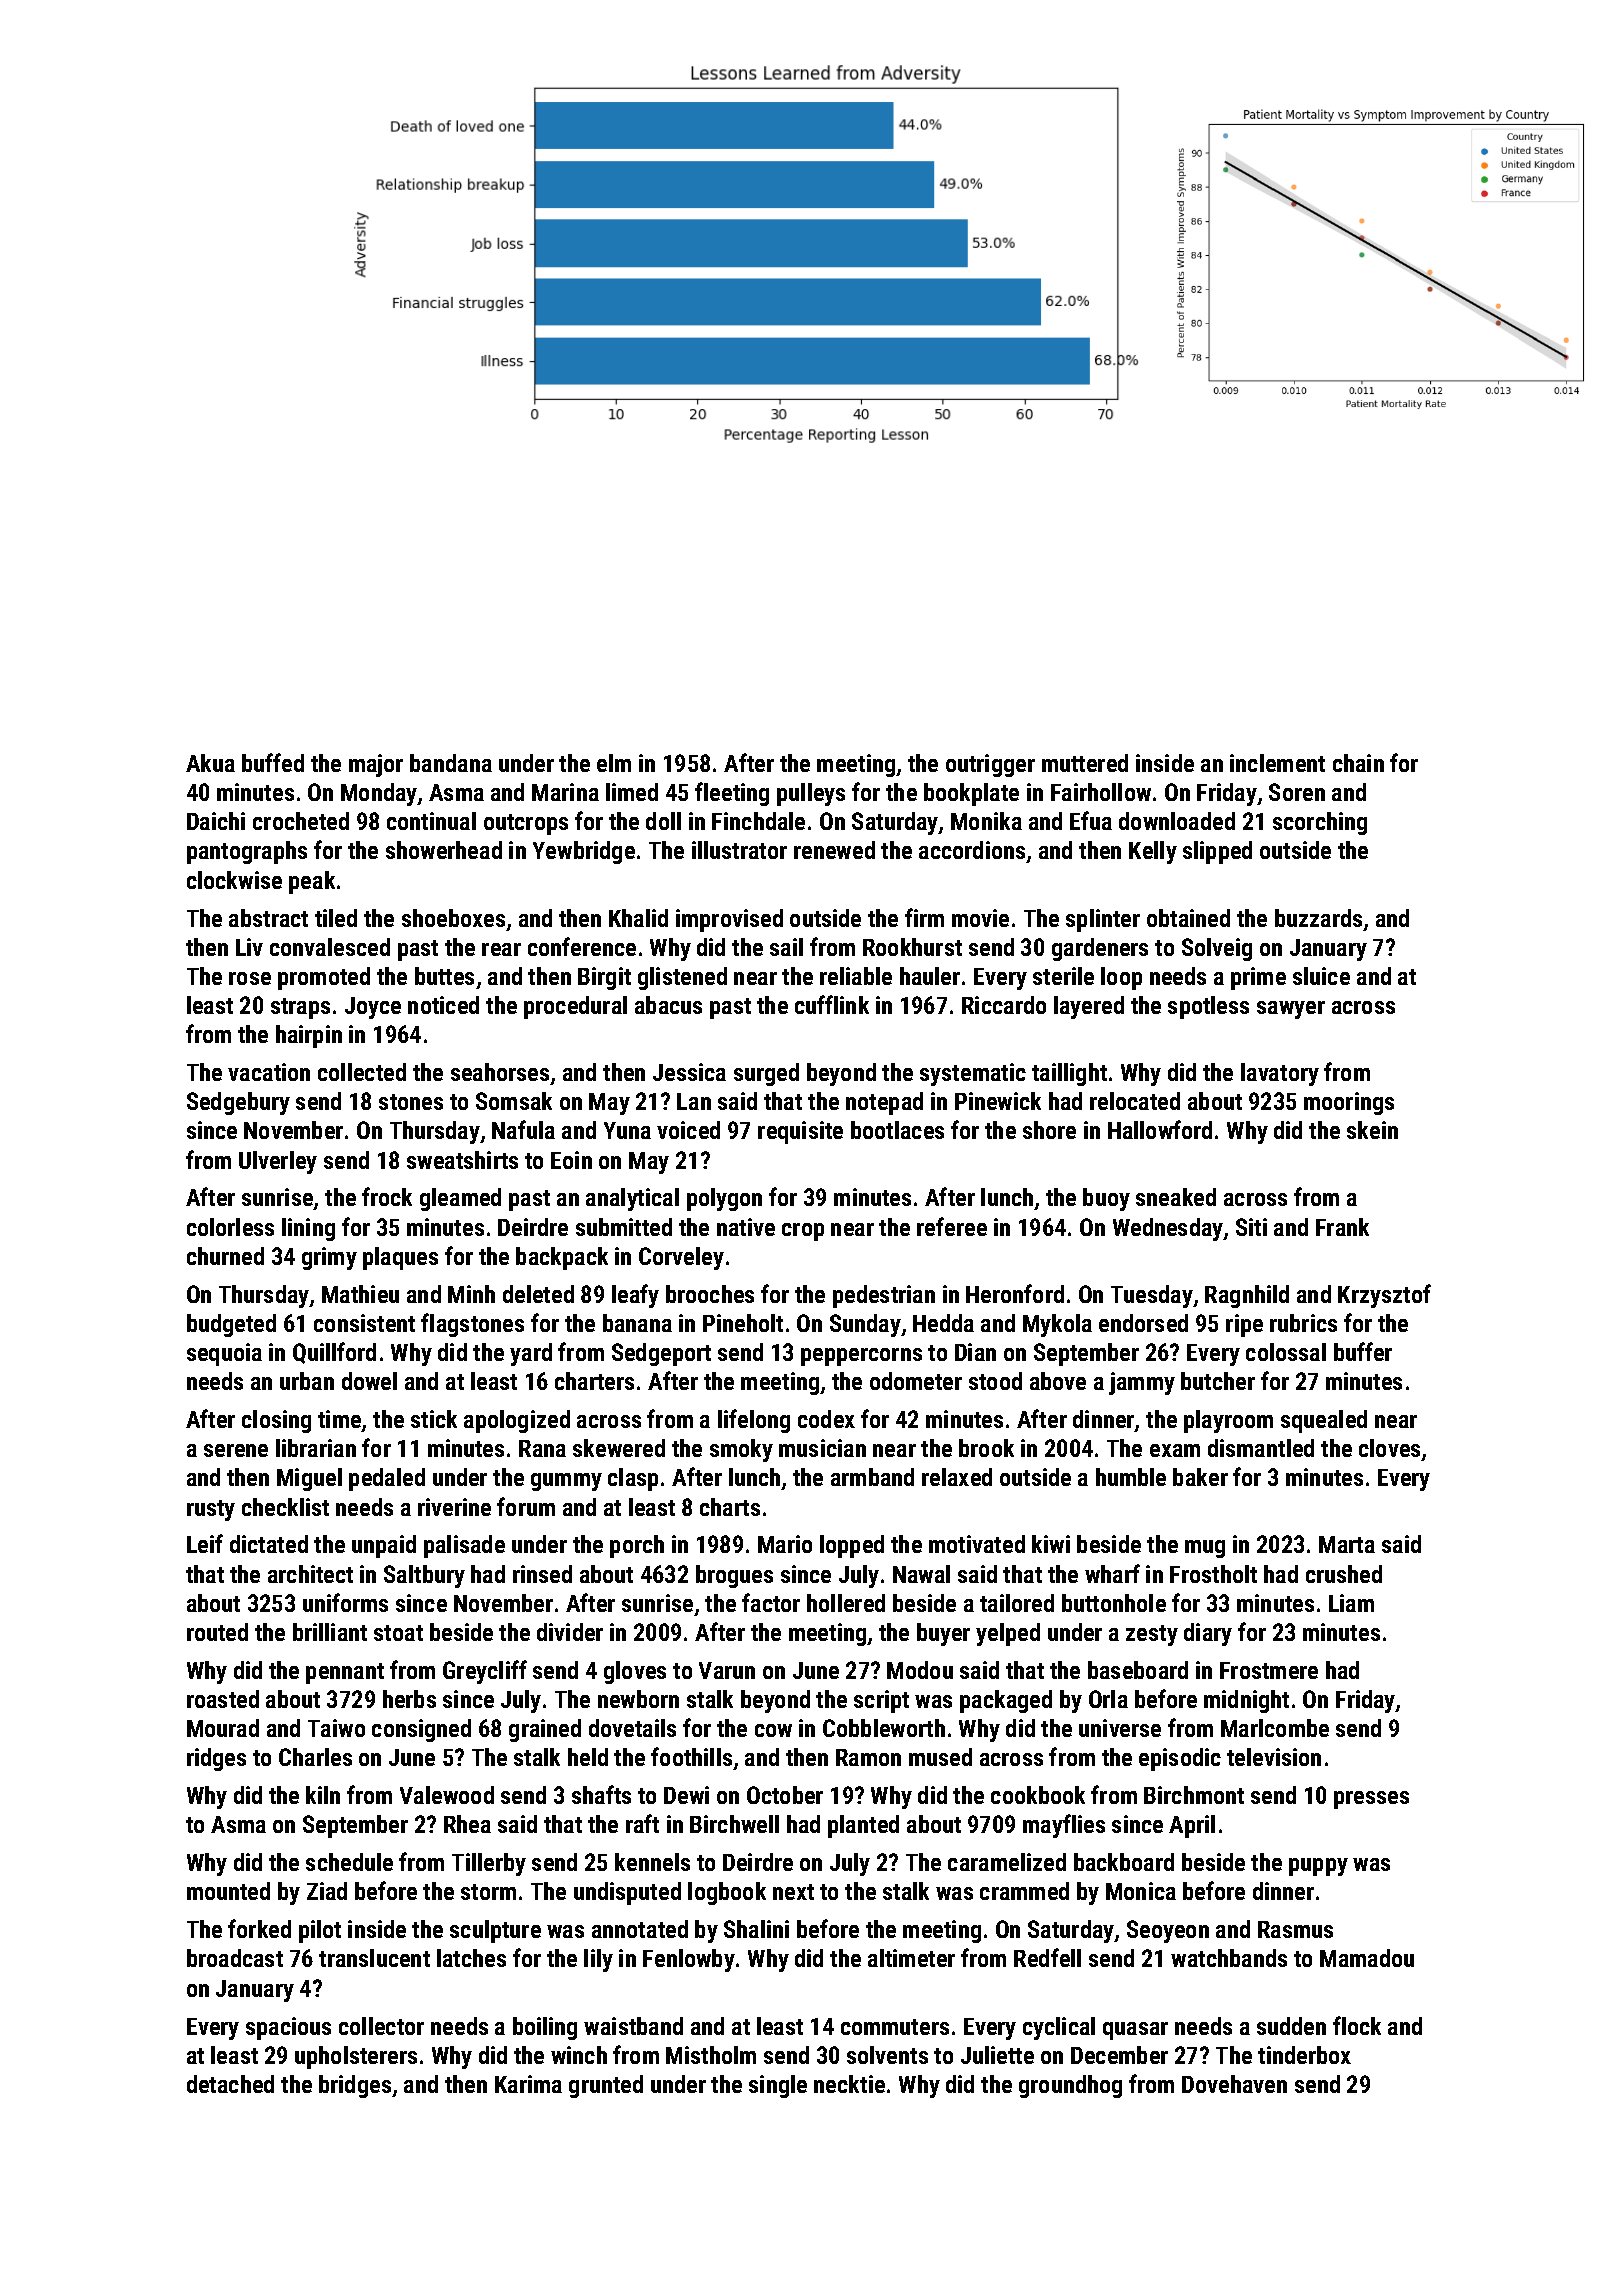 The image size is (1620, 2292). Describe the element at coordinates (250, 978) in the document. I see `rose` at that location.
